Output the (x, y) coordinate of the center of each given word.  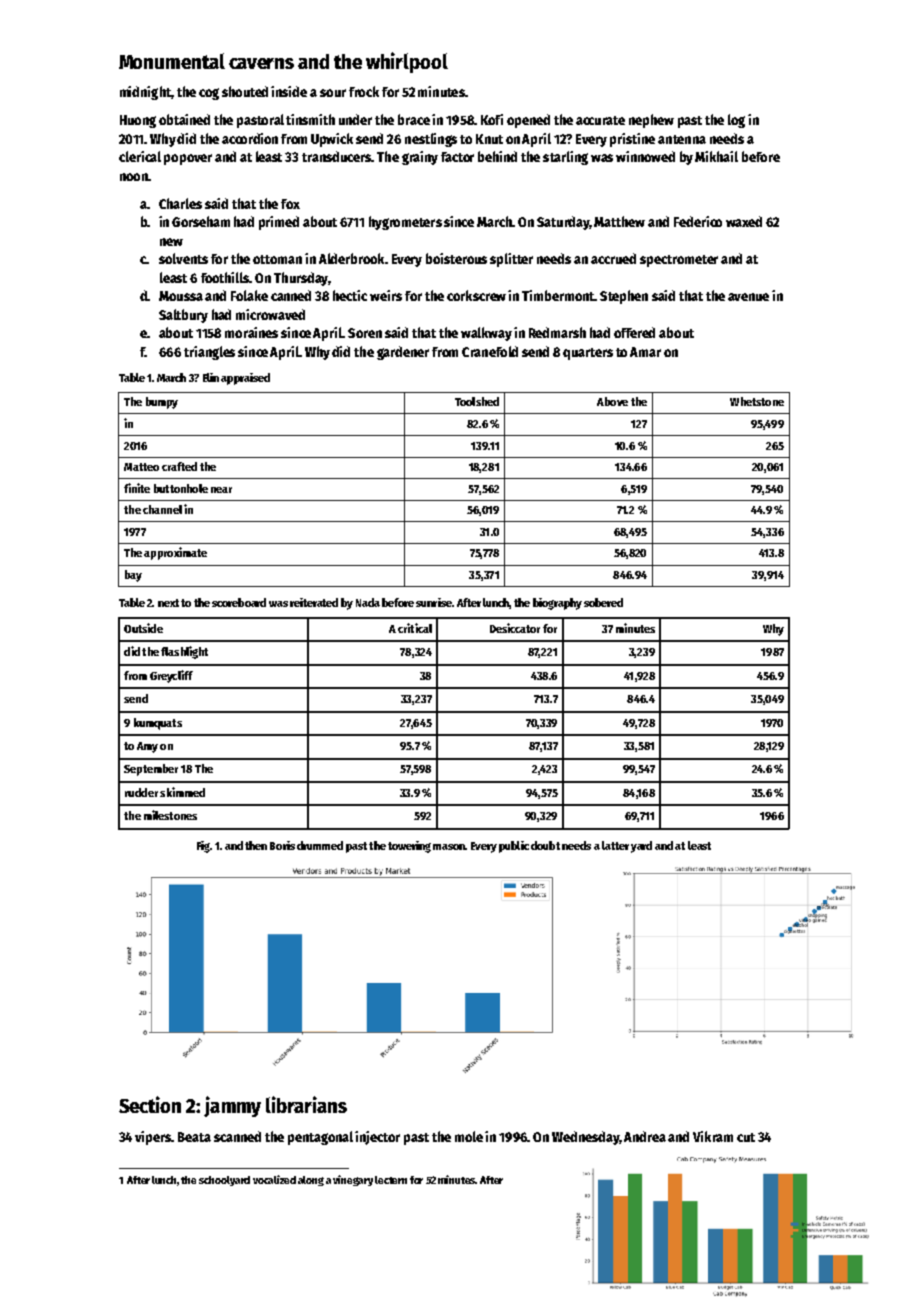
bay (133, 576)
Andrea (645, 1136)
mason (449, 847)
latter (615, 845)
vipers (153, 1138)
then (256, 845)
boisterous (456, 258)
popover (188, 159)
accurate (600, 120)
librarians (306, 1104)
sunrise (434, 602)
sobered (603, 602)
